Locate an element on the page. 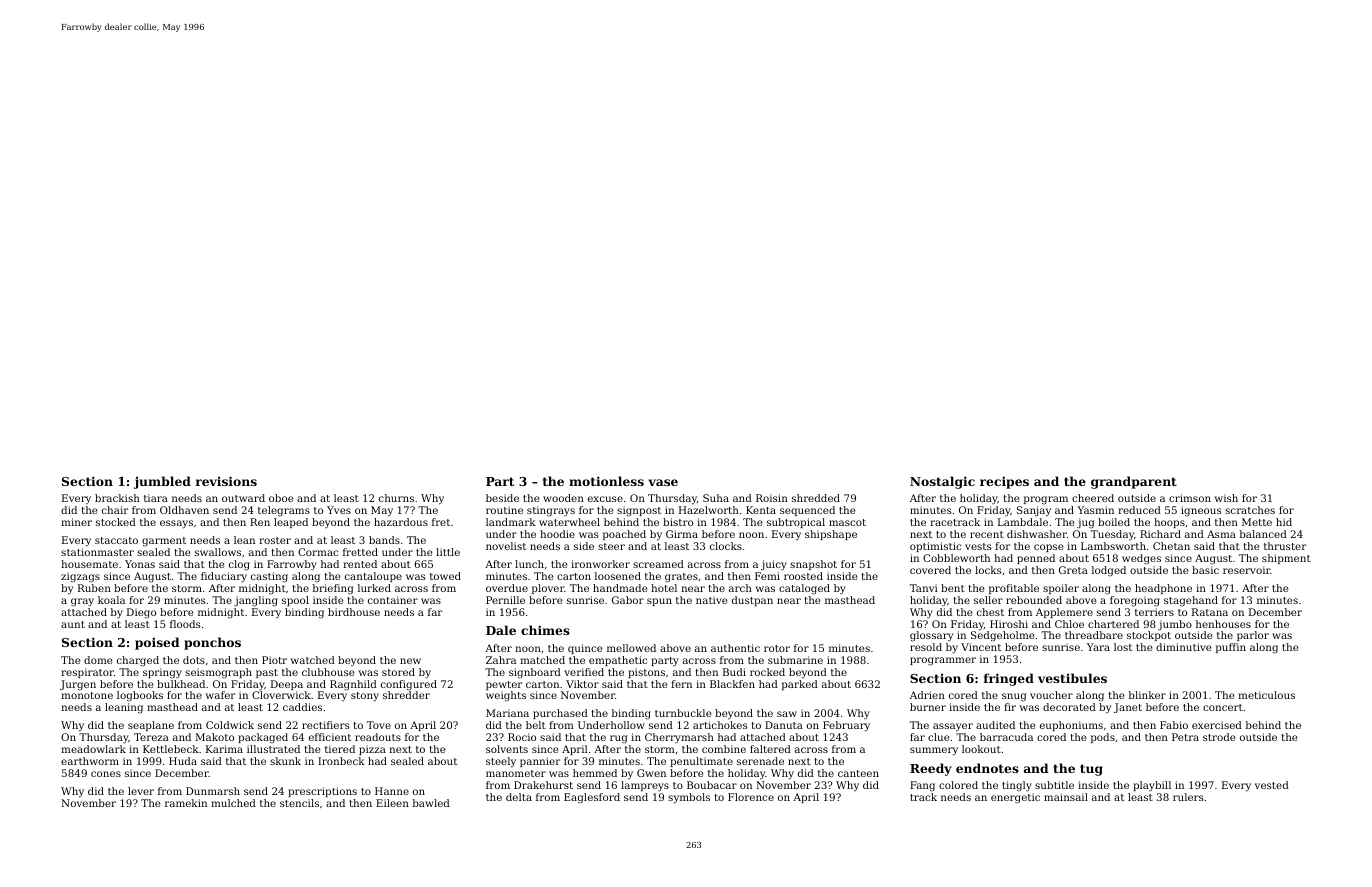 This page has height=887, width=1372. profitable is located at coordinates (1014, 589).
